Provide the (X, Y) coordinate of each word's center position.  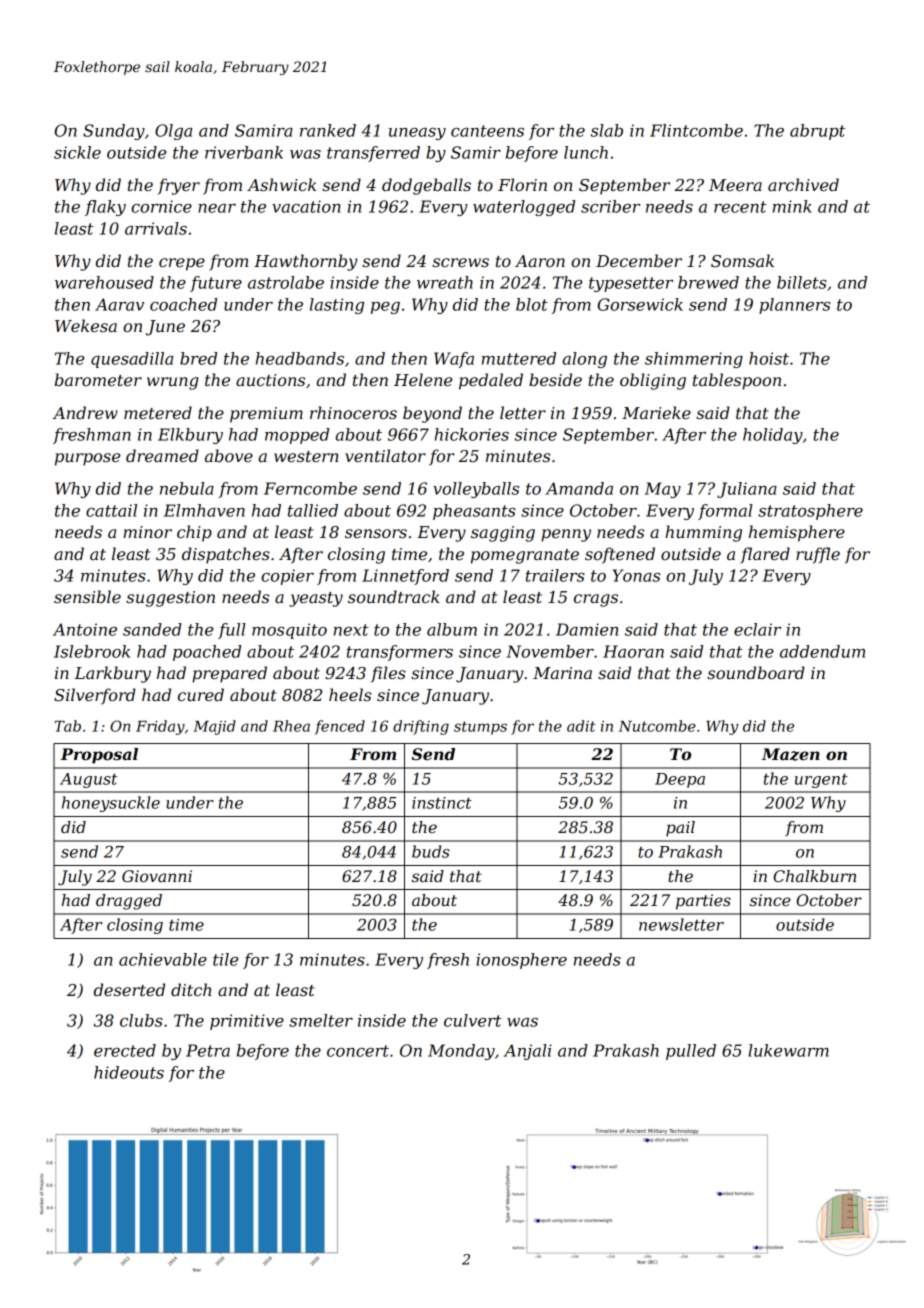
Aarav (119, 304)
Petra (208, 1050)
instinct (442, 803)
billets (802, 282)
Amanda (579, 488)
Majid (214, 727)
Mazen (791, 754)
